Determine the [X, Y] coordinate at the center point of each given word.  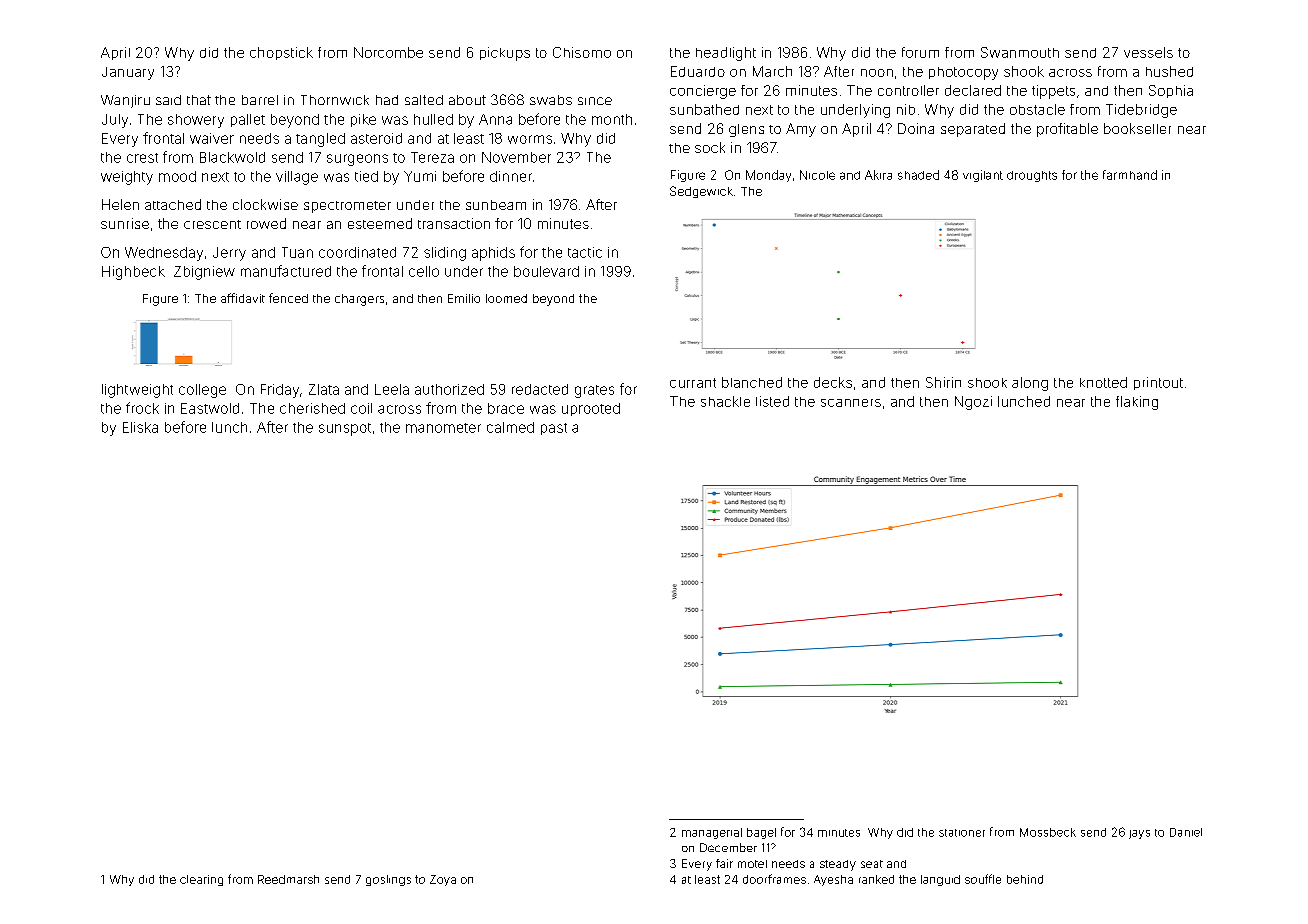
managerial [712, 833]
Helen [120, 204]
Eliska [140, 427]
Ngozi [973, 403]
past [554, 429]
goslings [388, 880]
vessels [1148, 52]
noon [877, 73]
